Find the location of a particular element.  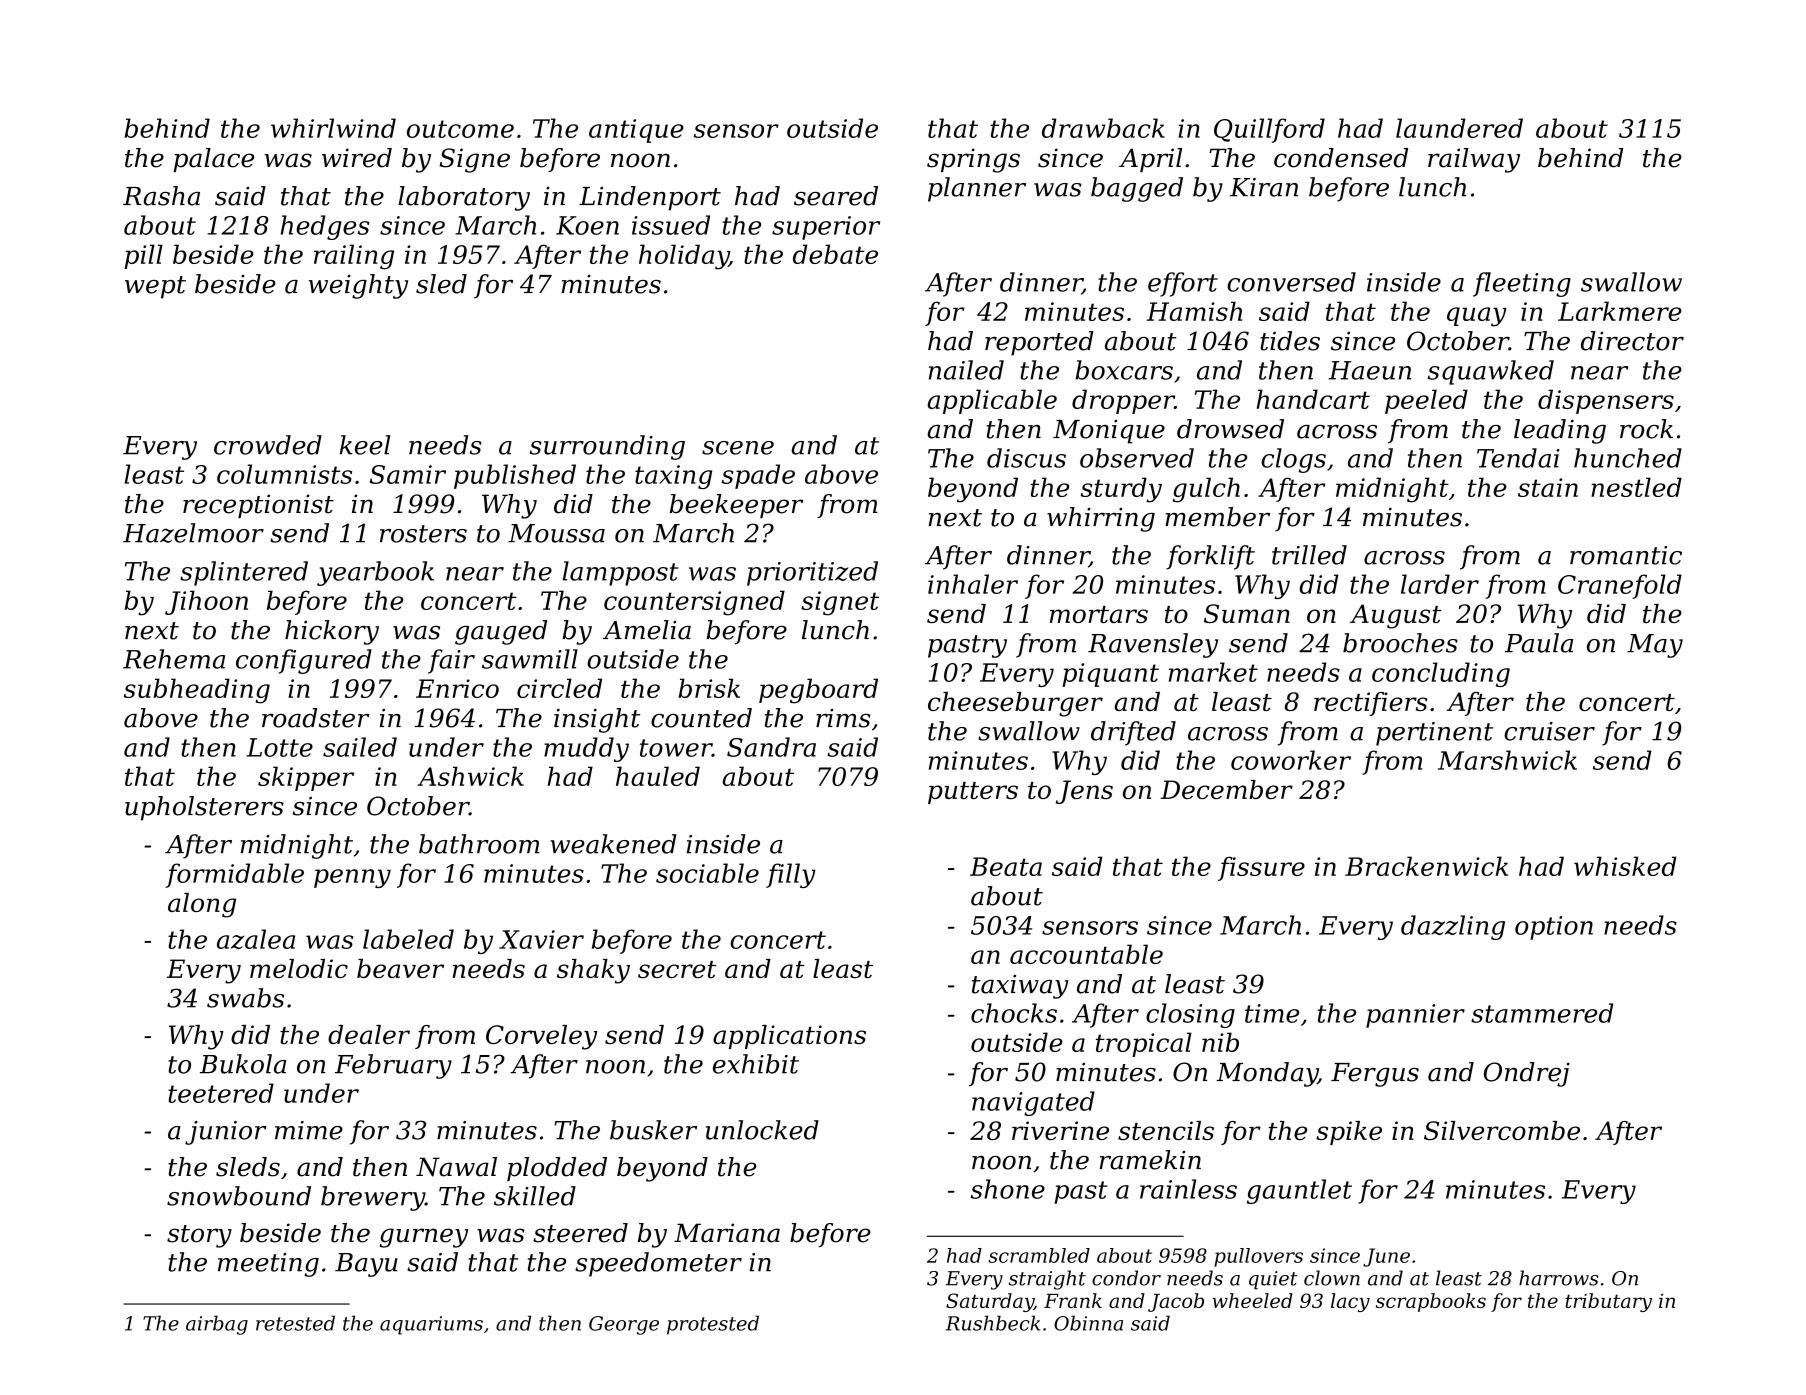

whirlwind is located at coordinates (333, 128).
